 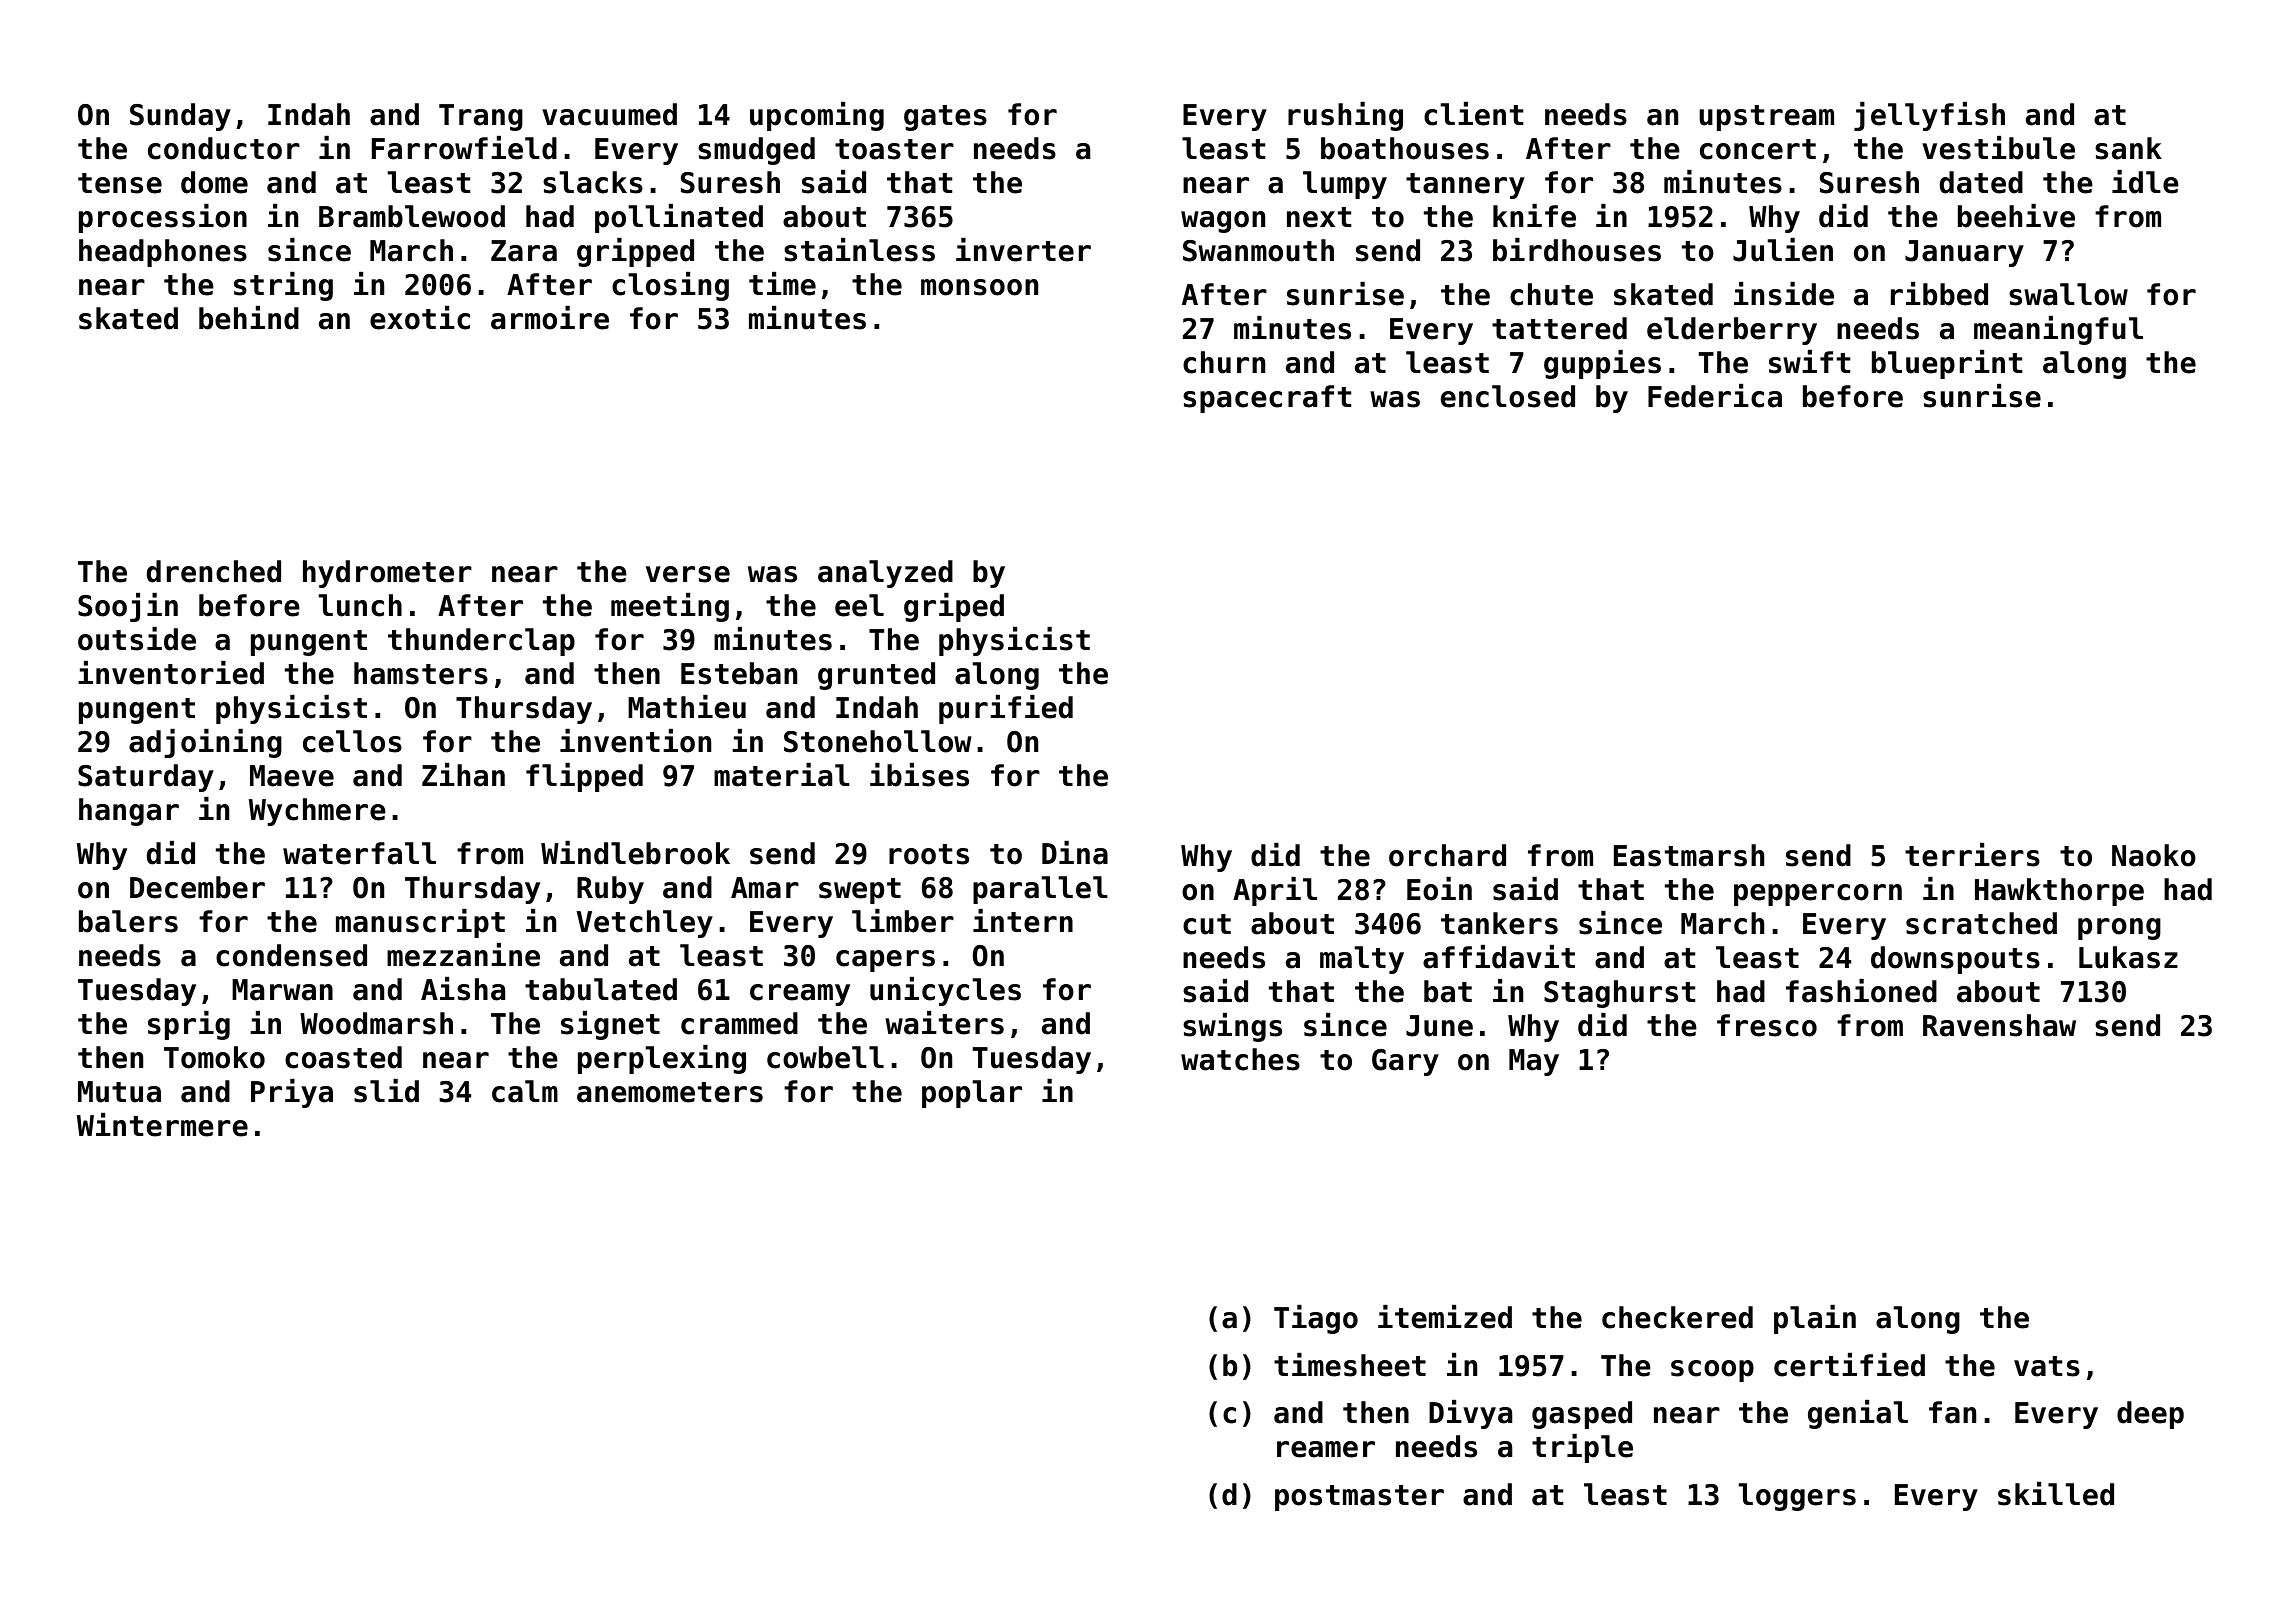 I want to click on Federica, so click(x=1715, y=396).
